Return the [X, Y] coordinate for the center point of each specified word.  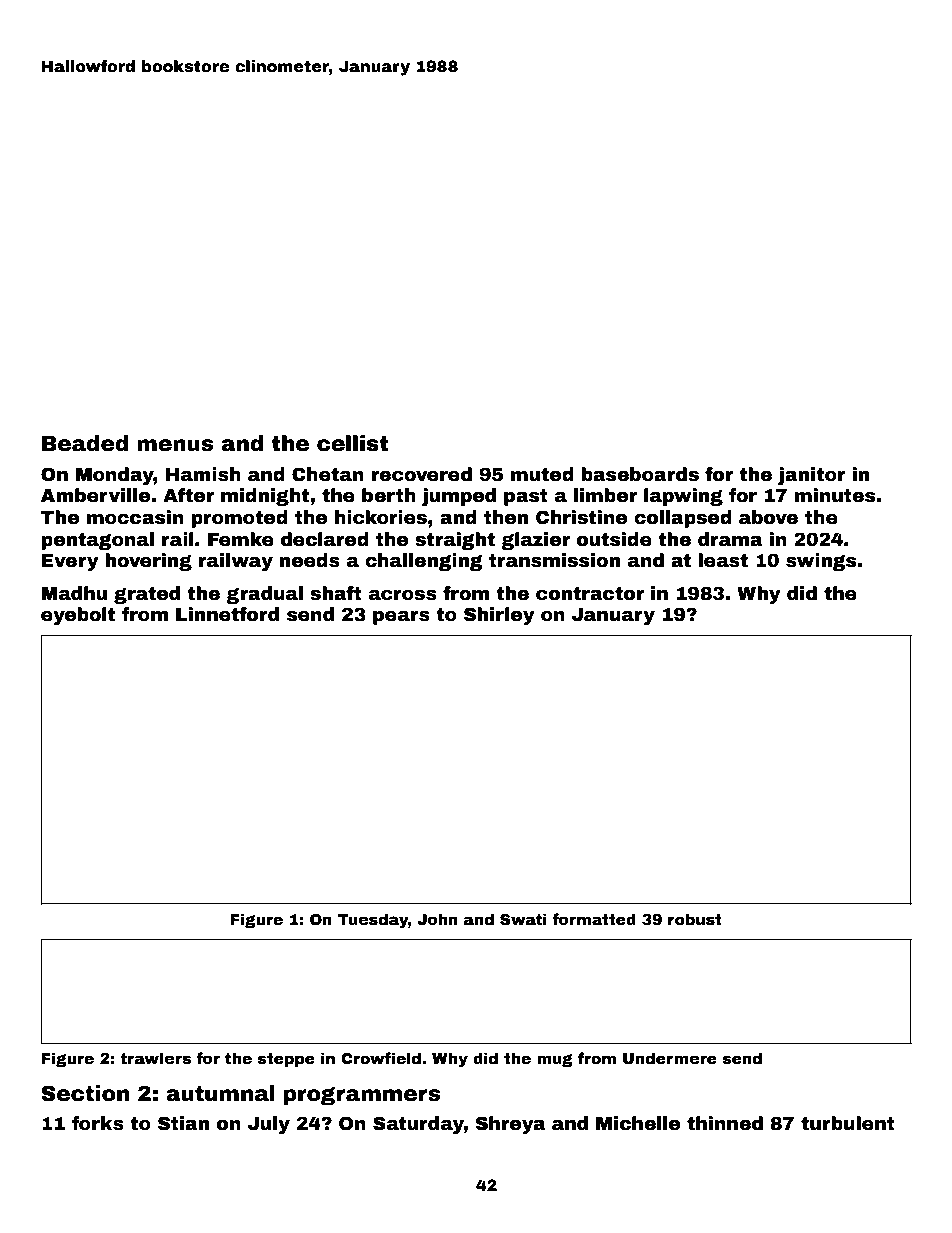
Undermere [670, 1058]
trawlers [155, 1058]
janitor [812, 476]
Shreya [510, 1125]
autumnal [220, 1093]
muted [542, 474]
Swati [523, 919]
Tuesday [373, 921]
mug [555, 1060]
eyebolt [78, 616]
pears [401, 618]
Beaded [85, 443]
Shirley [499, 616]
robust [695, 919]
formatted [594, 919]
